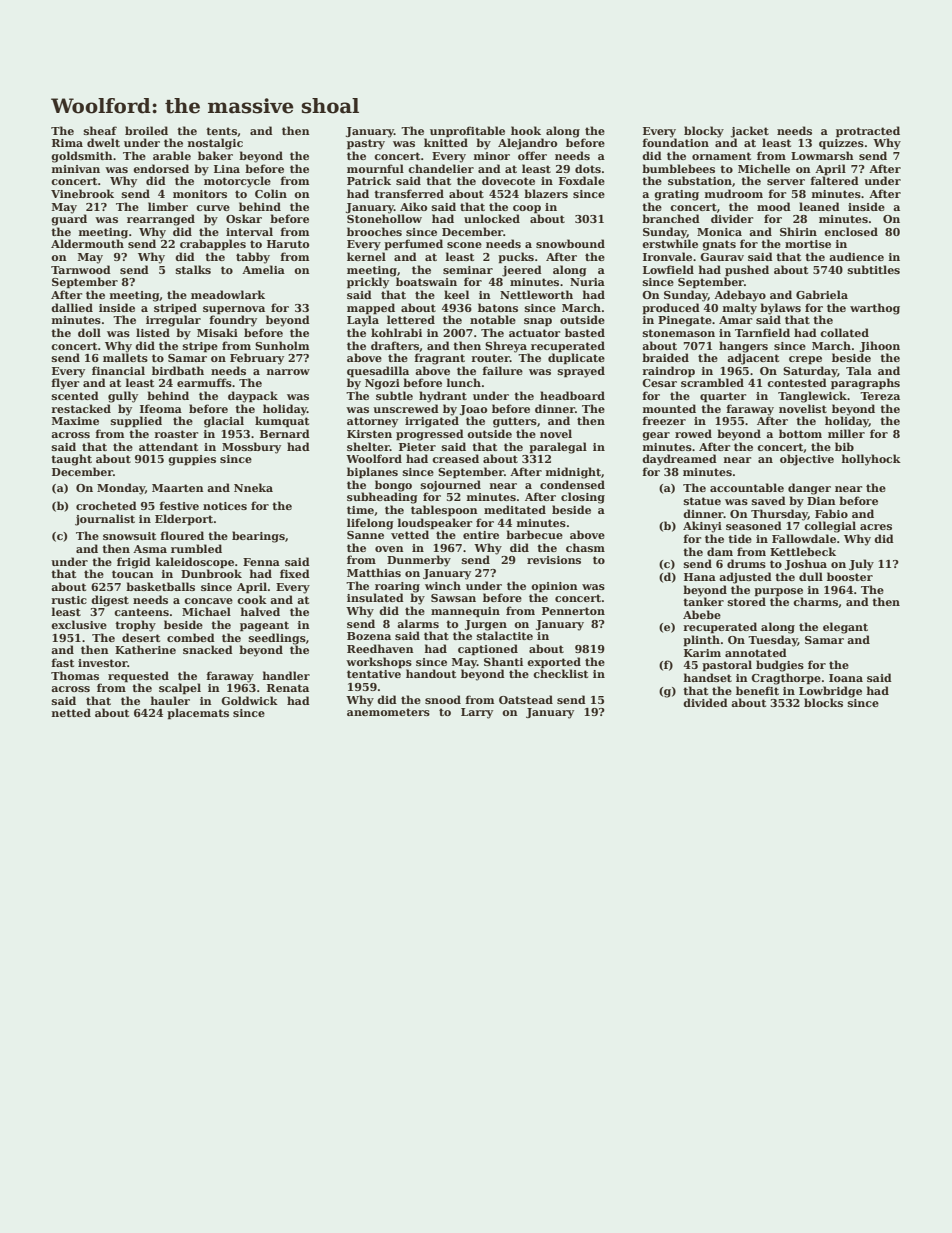  What do you see at coordinates (249, 231) in the screenshot?
I see `interval` at bounding box center [249, 231].
